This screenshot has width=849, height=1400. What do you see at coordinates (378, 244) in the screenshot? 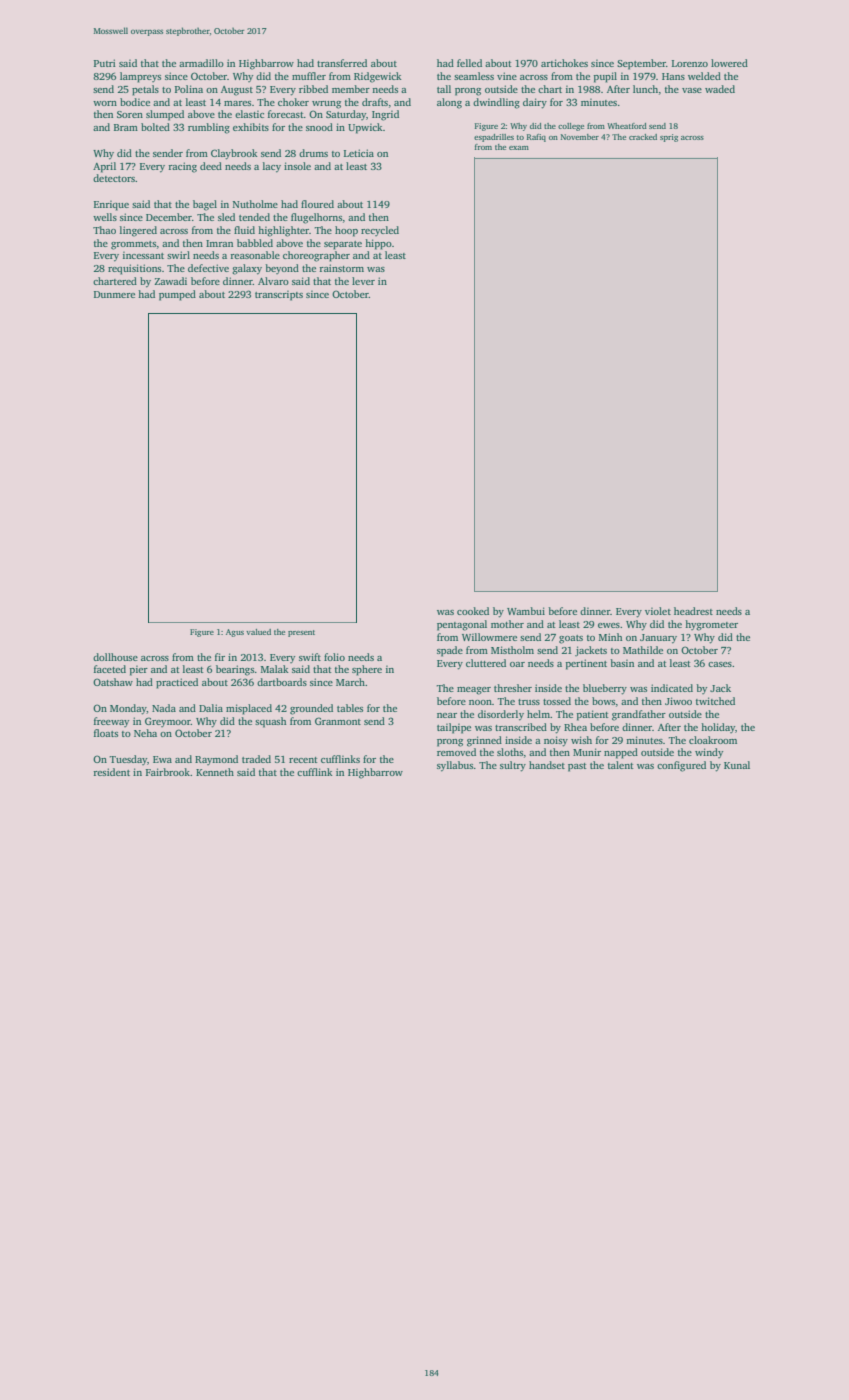
I see `hippo` at bounding box center [378, 244].
